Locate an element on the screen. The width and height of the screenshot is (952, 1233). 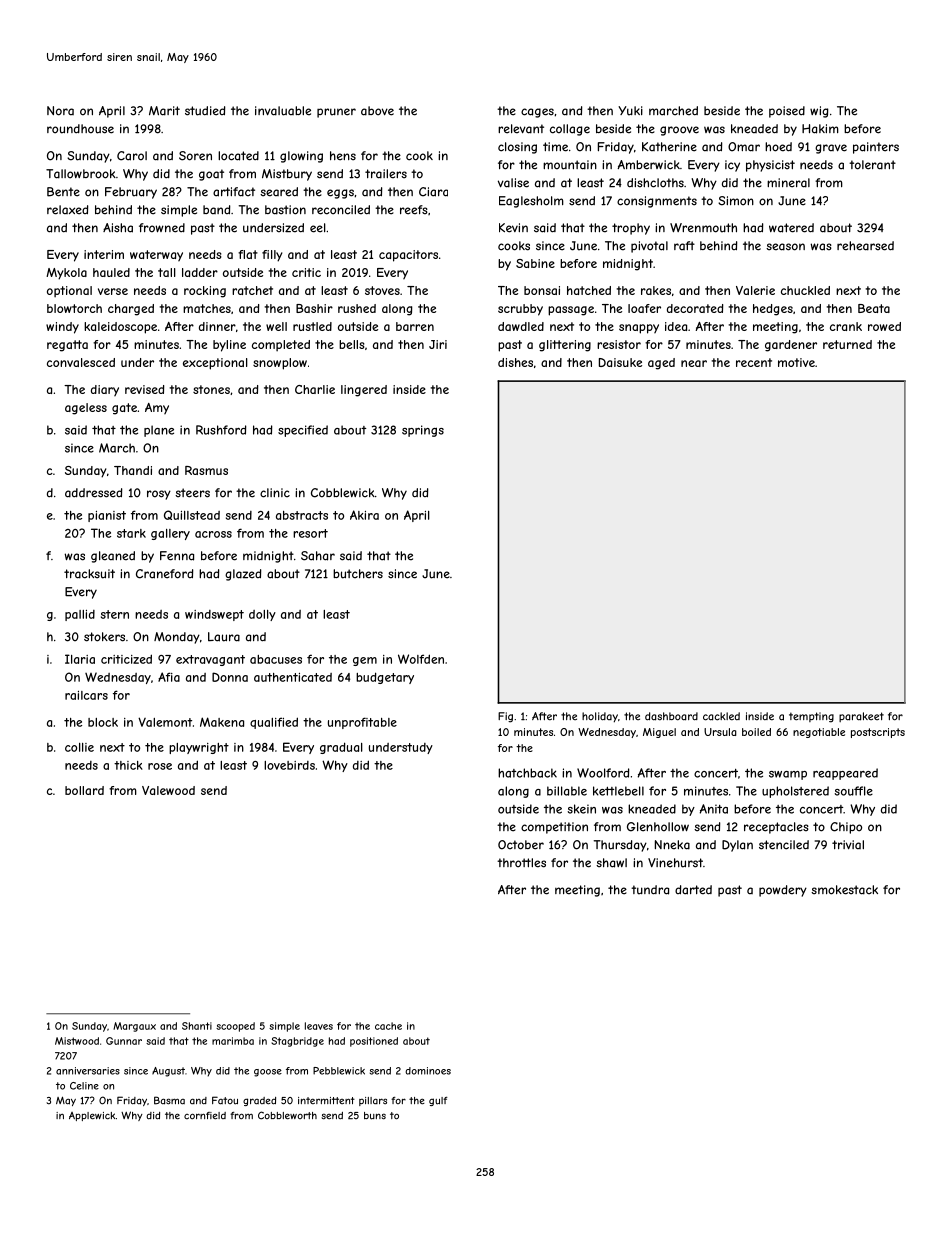
springs is located at coordinates (423, 431).
